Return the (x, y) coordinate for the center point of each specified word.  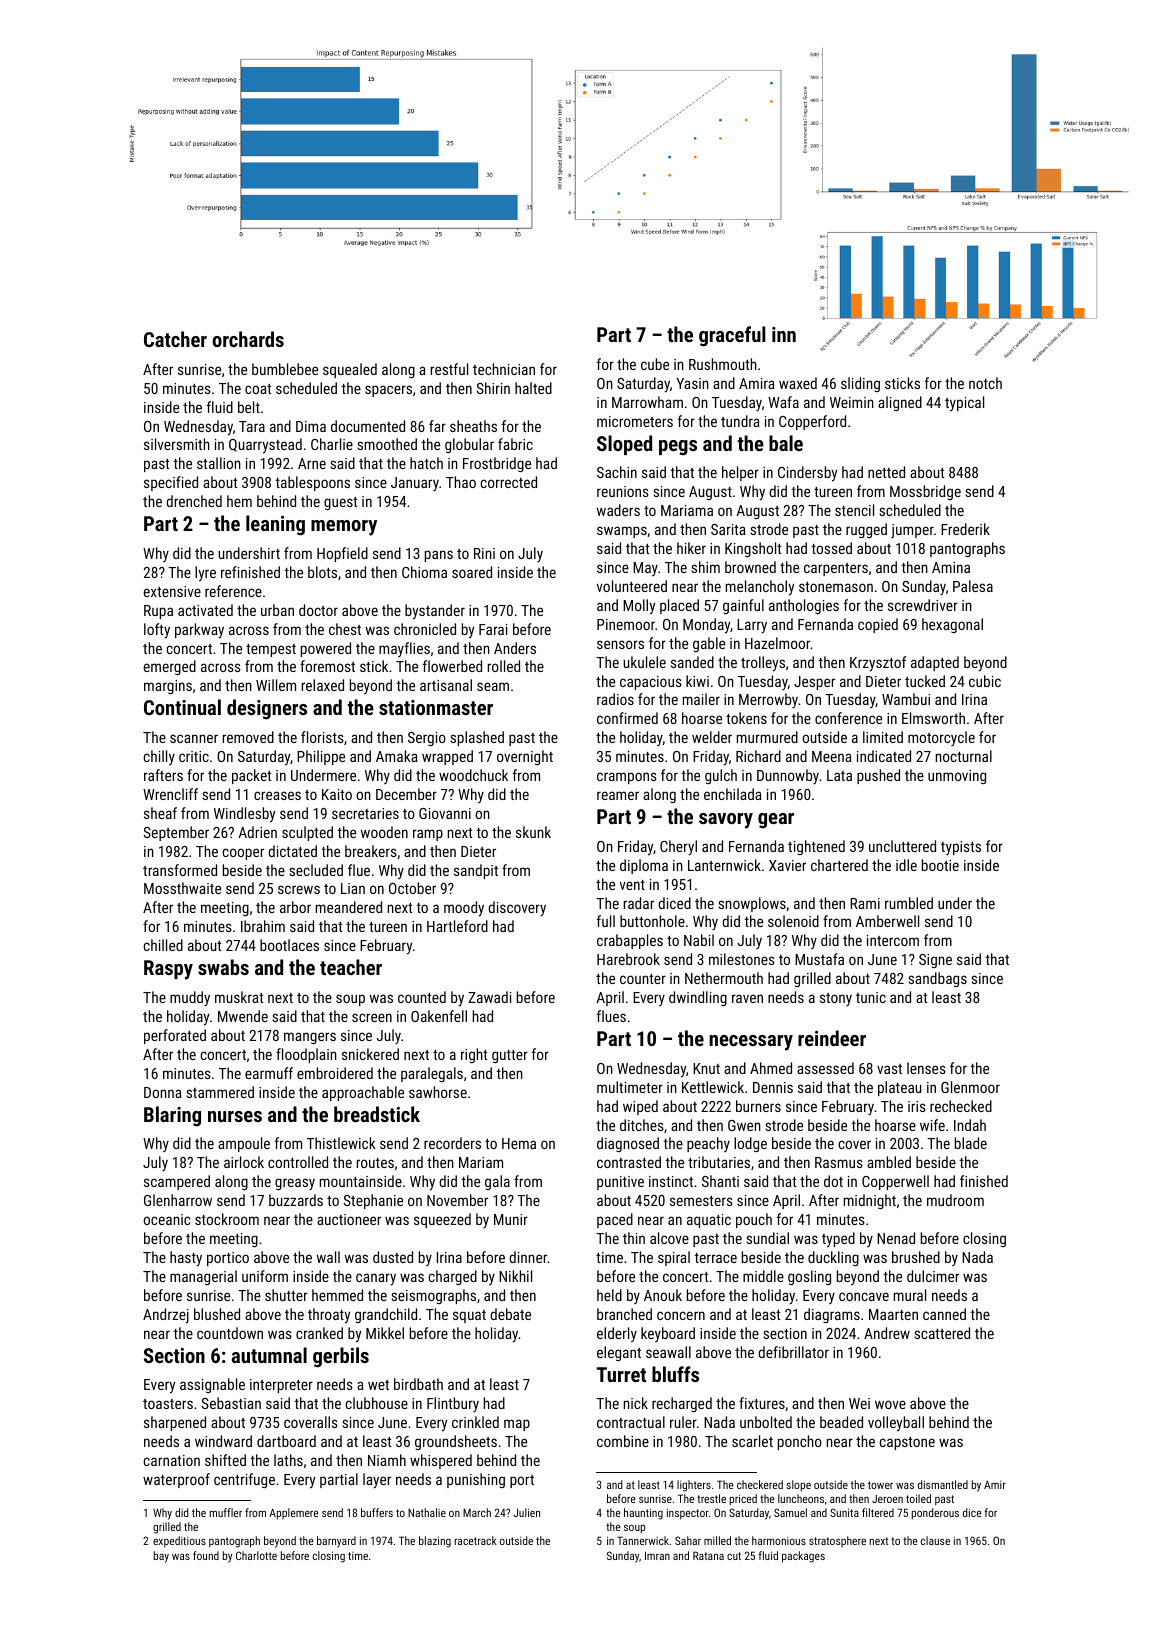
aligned (900, 403)
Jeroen (887, 1499)
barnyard (336, 1542)
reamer (618, 795)
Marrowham (647, 402)
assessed (825, 1068)
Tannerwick (643, 1540)
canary (376, 1279)
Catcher (175, 339)
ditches (642, 1125)
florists (322, 737)
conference (848, 718)
